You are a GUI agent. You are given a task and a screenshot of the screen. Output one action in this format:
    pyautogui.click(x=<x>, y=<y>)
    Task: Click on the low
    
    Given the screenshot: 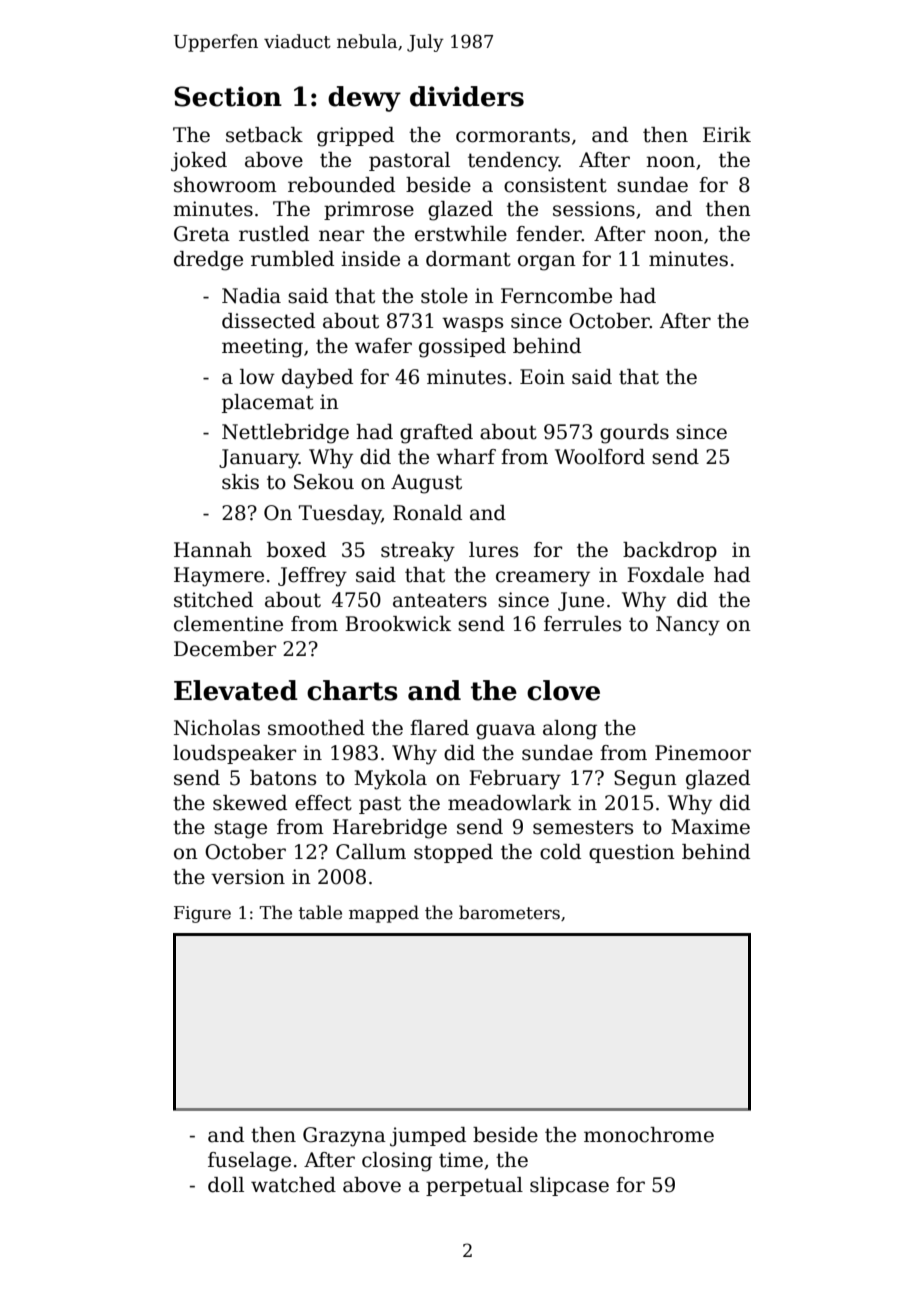 What is the action you would take?
    pyautogui.click(x=257, y=377)
